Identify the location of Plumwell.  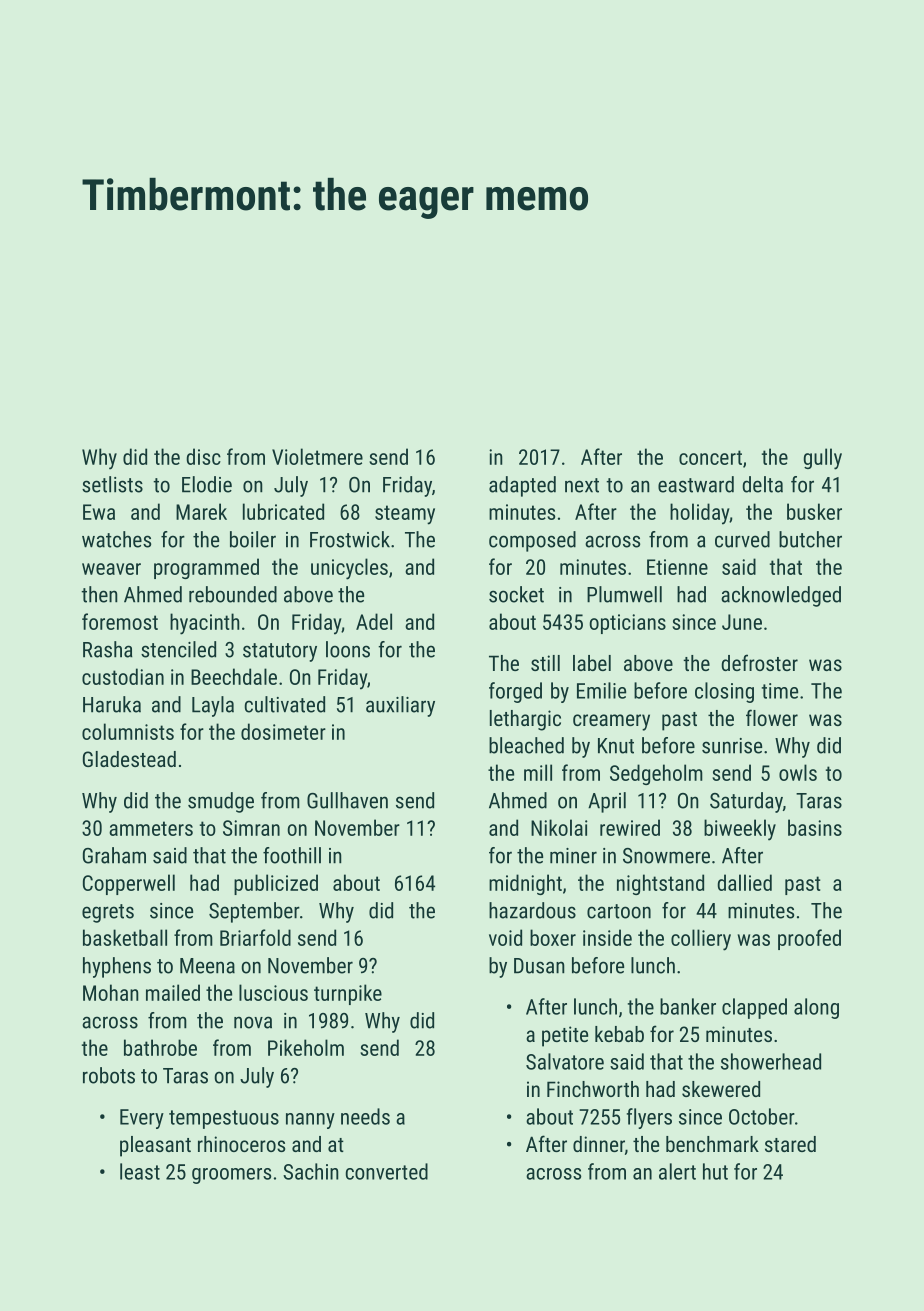
(624, 594).
